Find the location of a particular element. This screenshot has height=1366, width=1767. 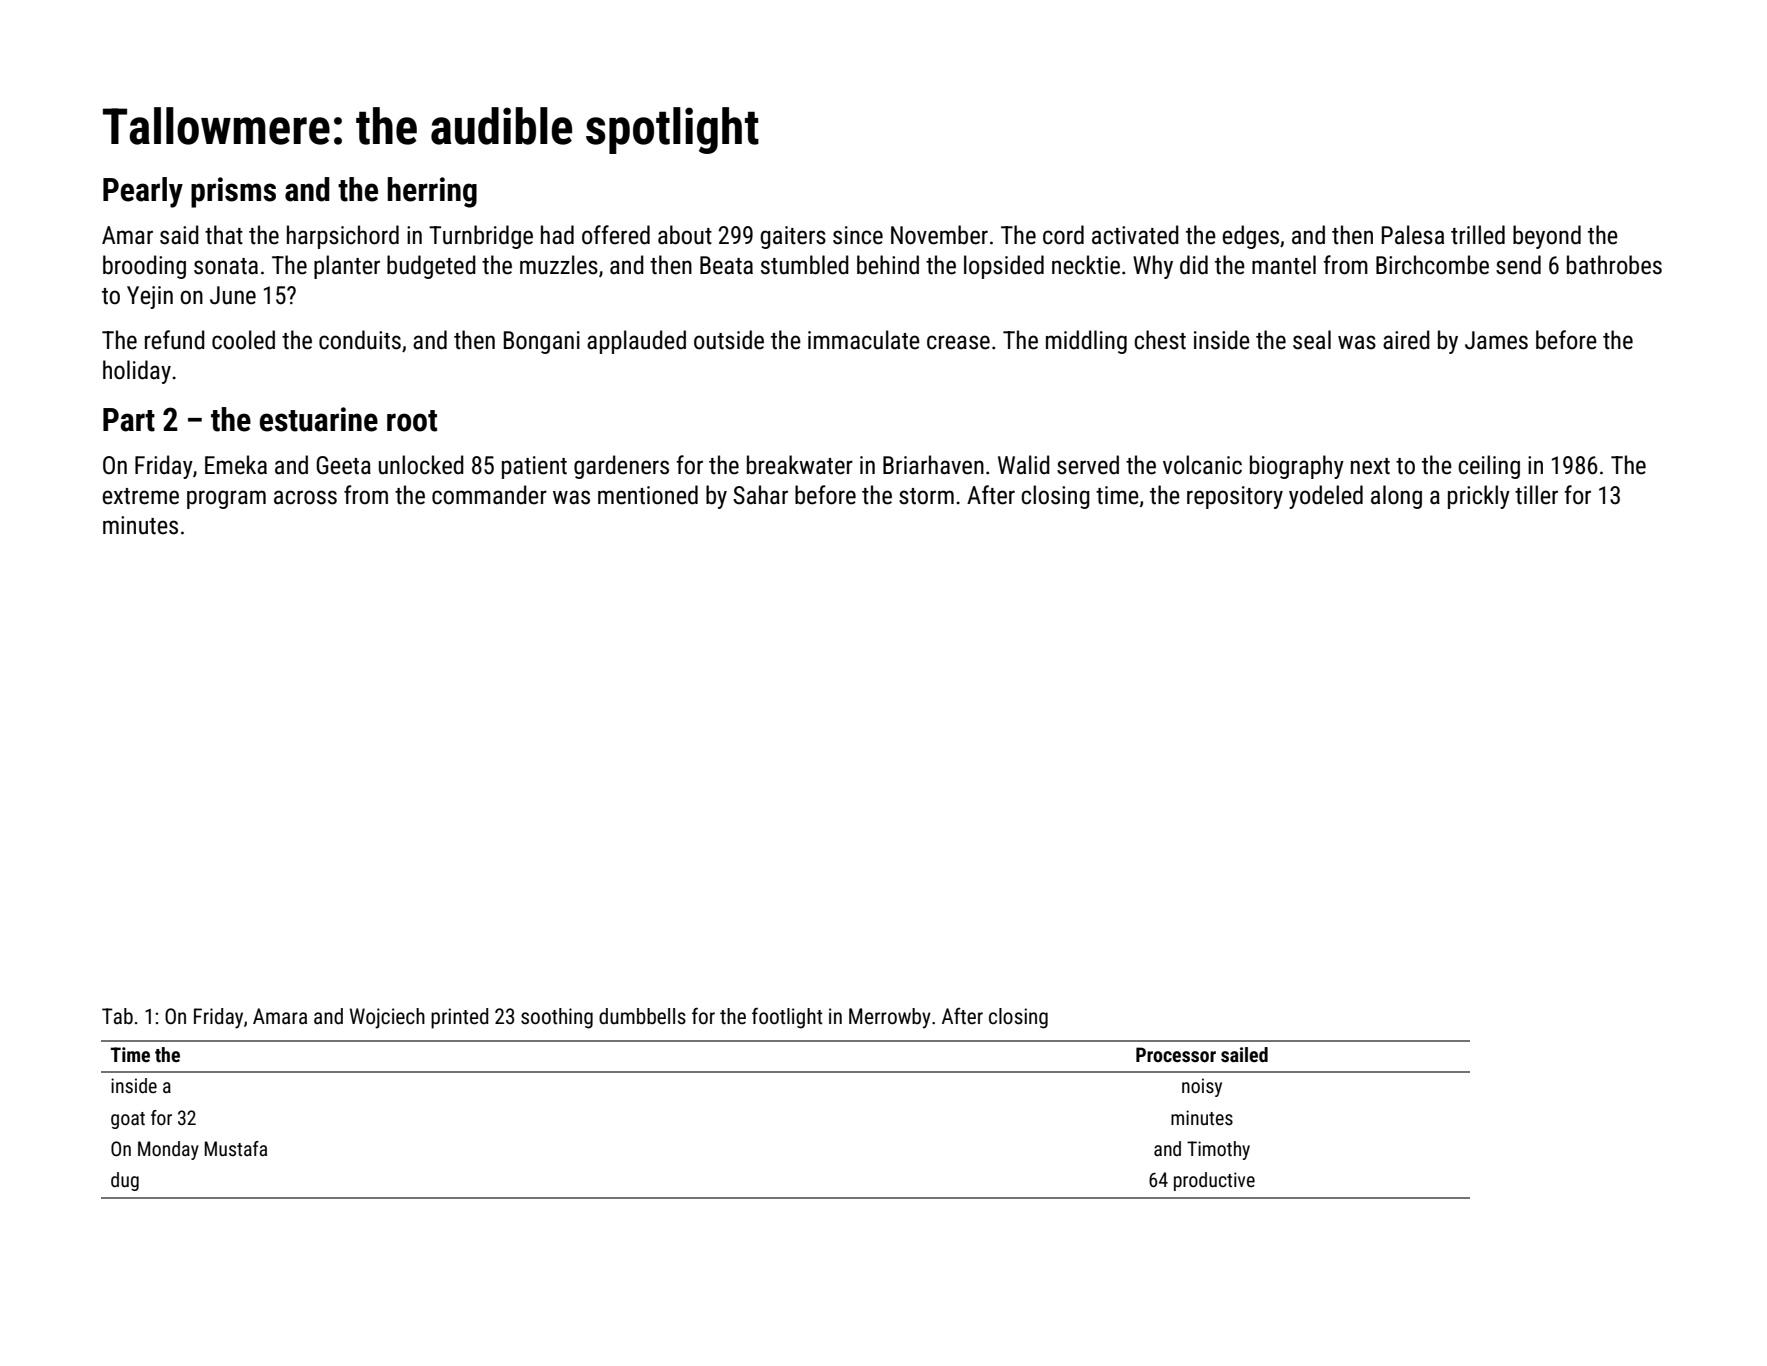

Mustafa is located at coordinates (236, 1148).
